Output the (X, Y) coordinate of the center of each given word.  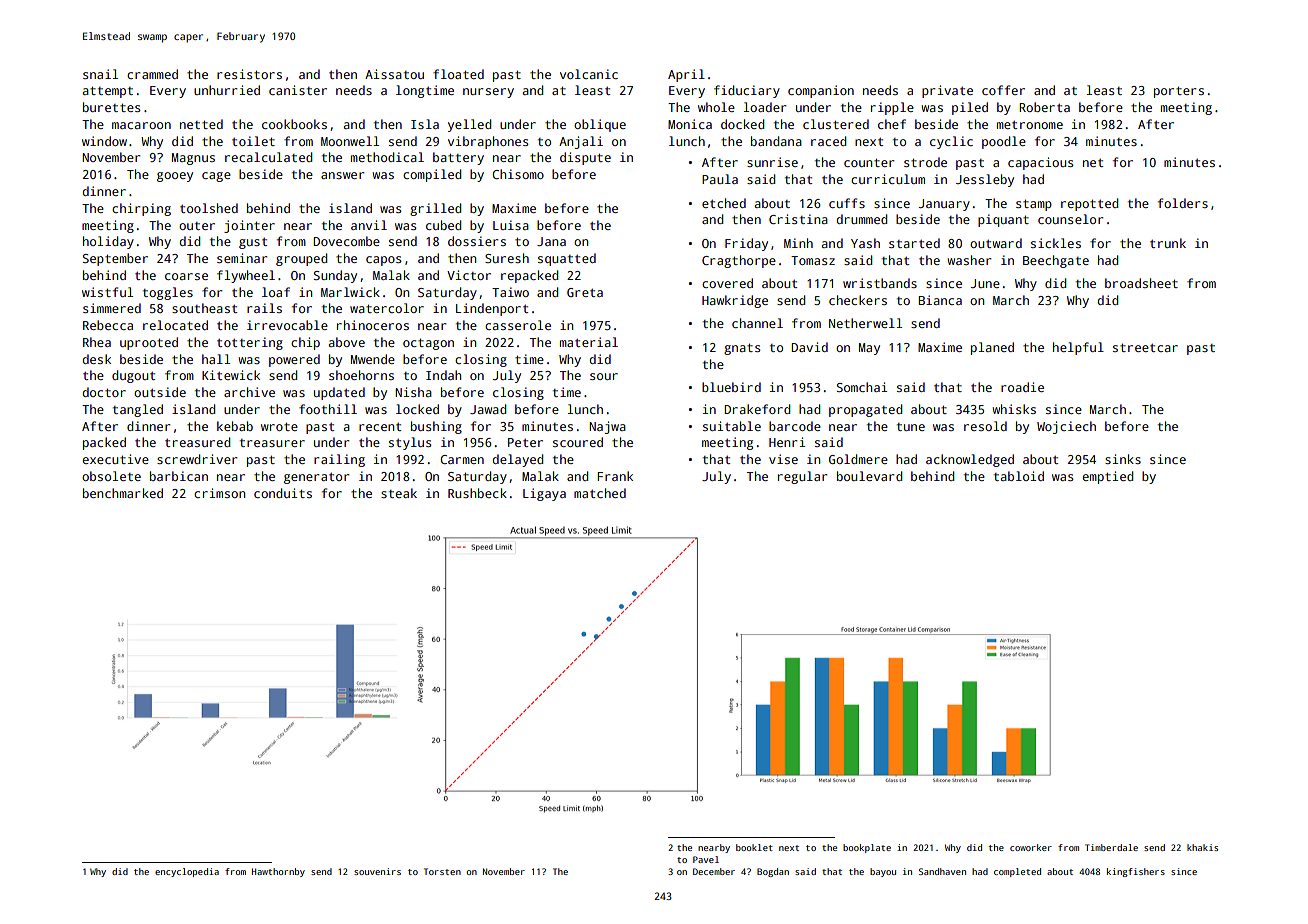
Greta (585, 292)
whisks (1014, 409)
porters (1179, 92)
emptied (1108, 477)
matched (600, 493)
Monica (690, 124)
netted (201, 124)
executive (115, 459)
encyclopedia (187, 872)
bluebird (731, 387)
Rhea (97, 342)
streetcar (1145, 348)
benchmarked (123, 493)
